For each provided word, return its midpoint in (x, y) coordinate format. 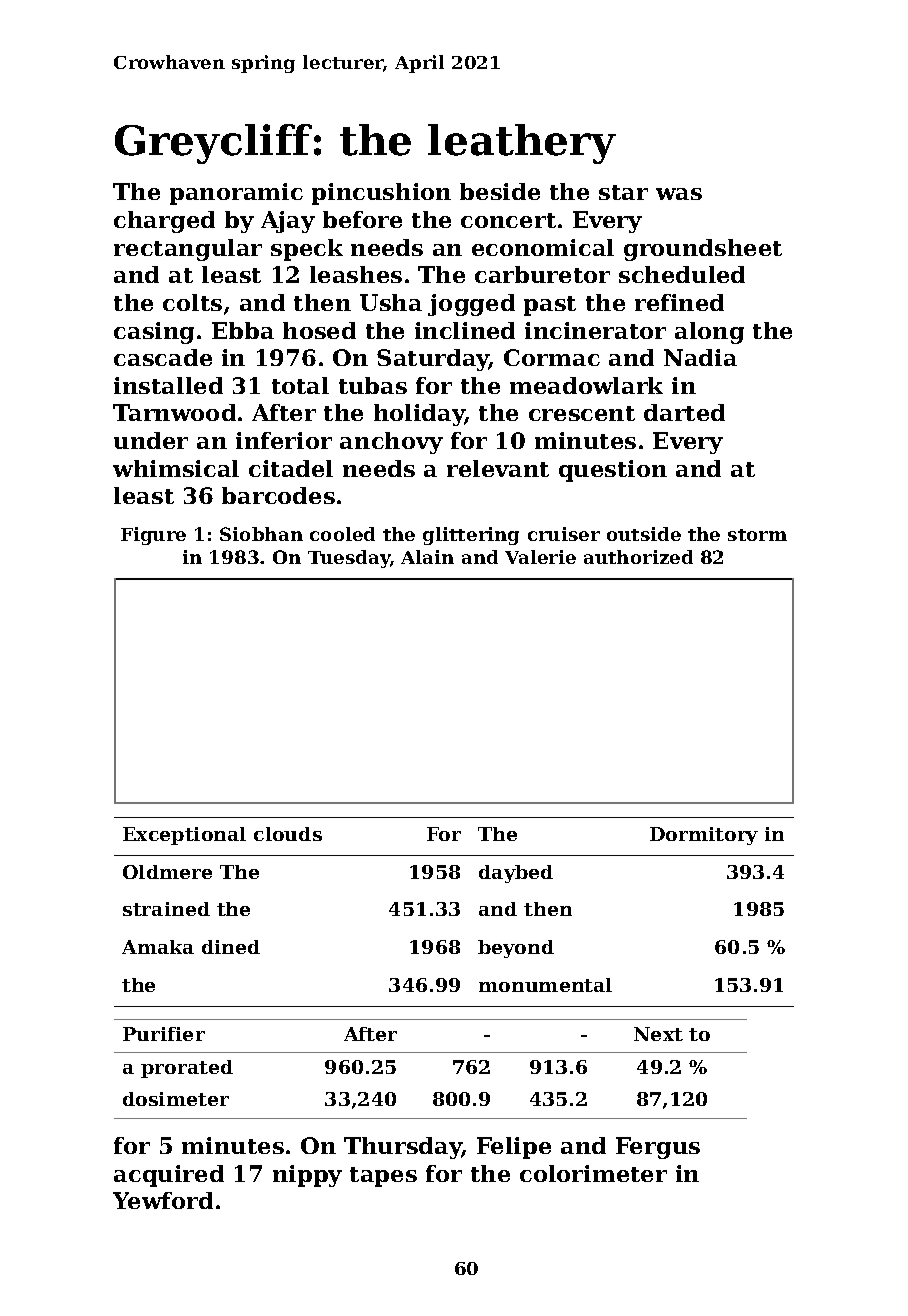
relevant (498, 468)
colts (192, 302)
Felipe (514, 1148)
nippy (307, 1176)
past (550, 306)
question (613, 471)
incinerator (595, 330)
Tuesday (349, 559)
